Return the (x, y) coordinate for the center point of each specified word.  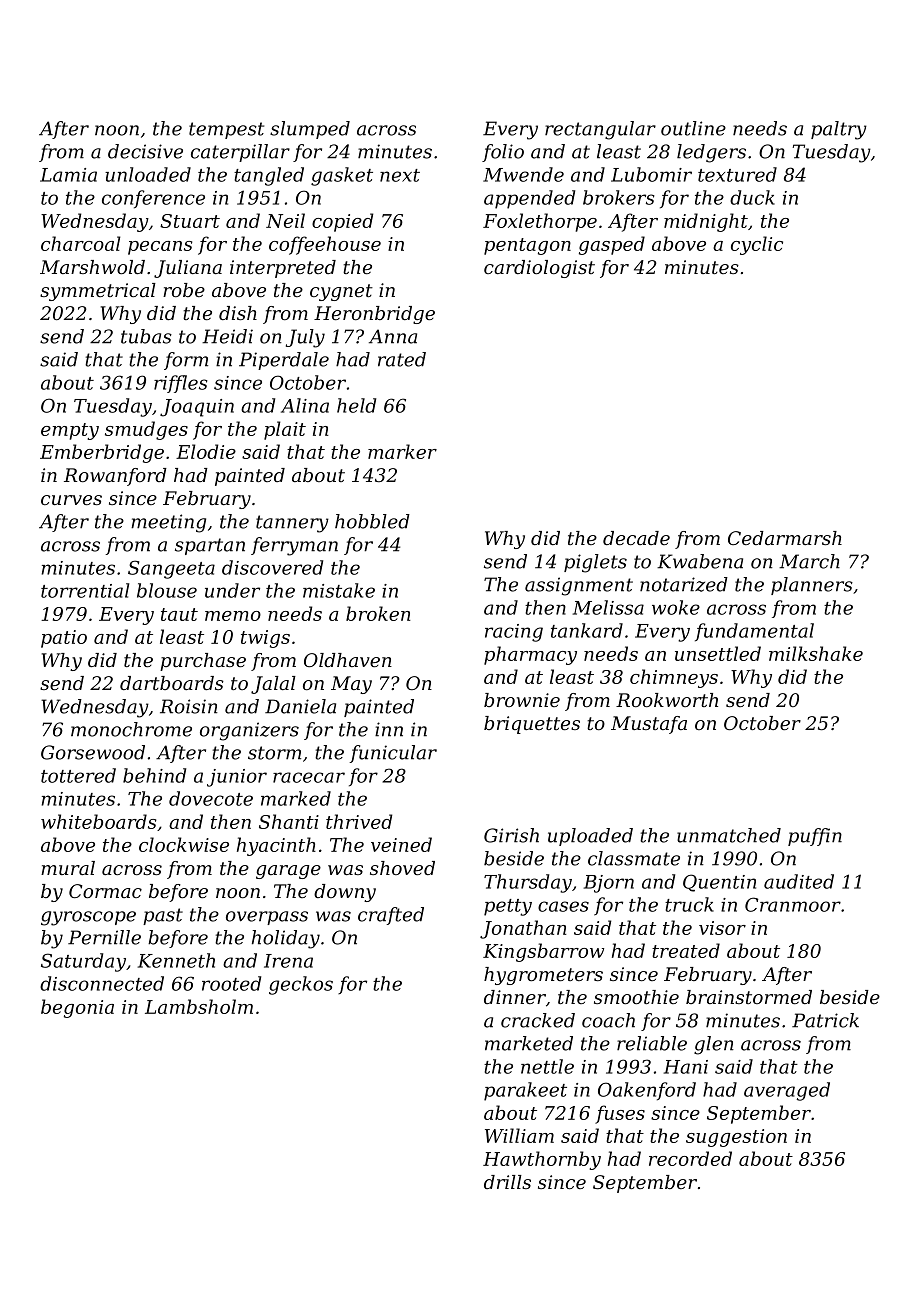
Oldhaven (348, 660)
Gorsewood (93, 752)
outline (693, 128)
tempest (226, 130)
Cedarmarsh (785, 538)
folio (503, 153)
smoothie (636, 997)
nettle (547, 1066)
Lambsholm (199, 1006)
